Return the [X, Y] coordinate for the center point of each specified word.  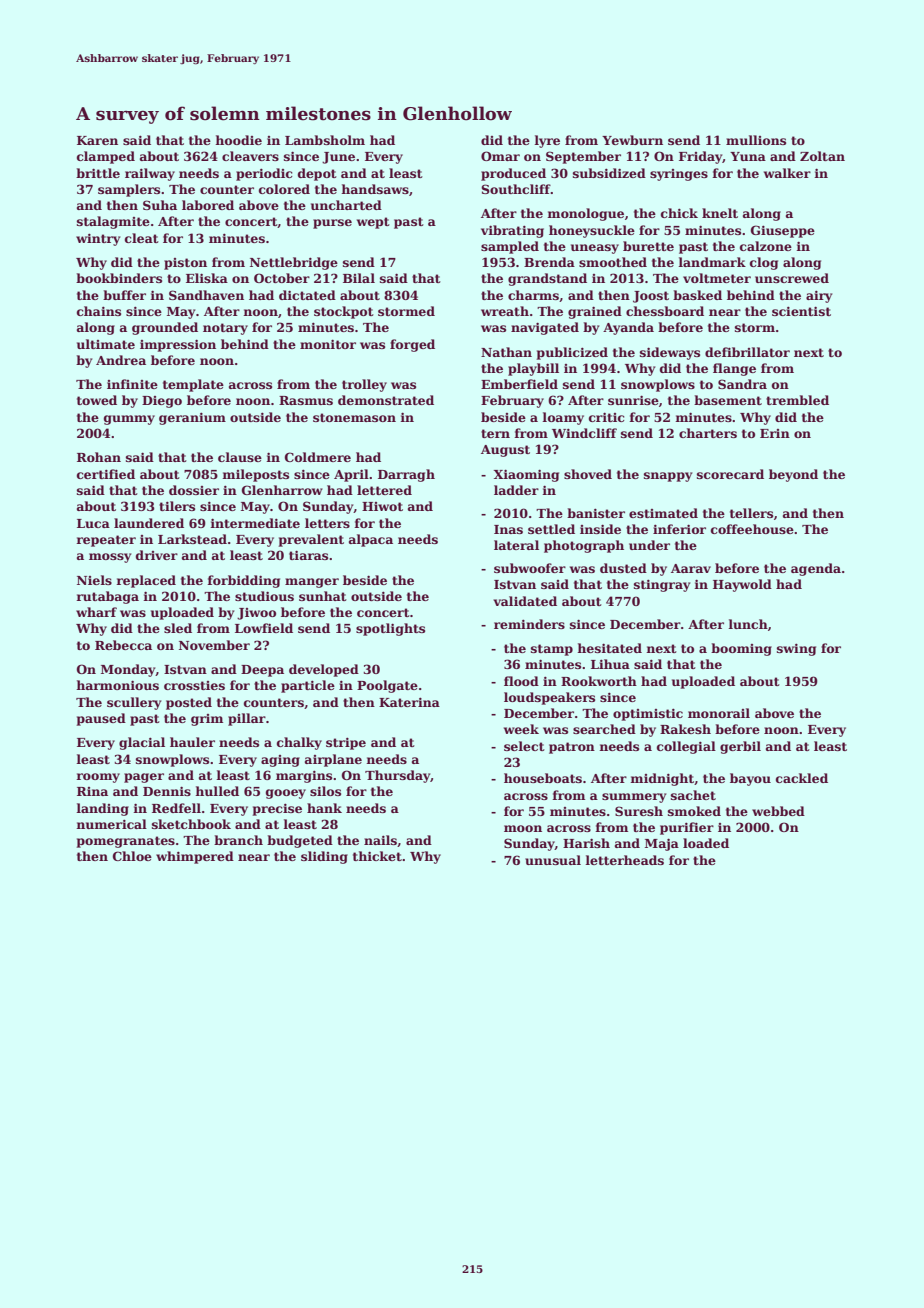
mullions [756, 140]
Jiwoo [256, 614]
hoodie [238, 140]
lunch [748, 624]
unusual [553, 860]
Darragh [406, 475]
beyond [793, 475]
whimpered [195, 857]
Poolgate [387, 686]
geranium [192, 418]
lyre [547, 141]
